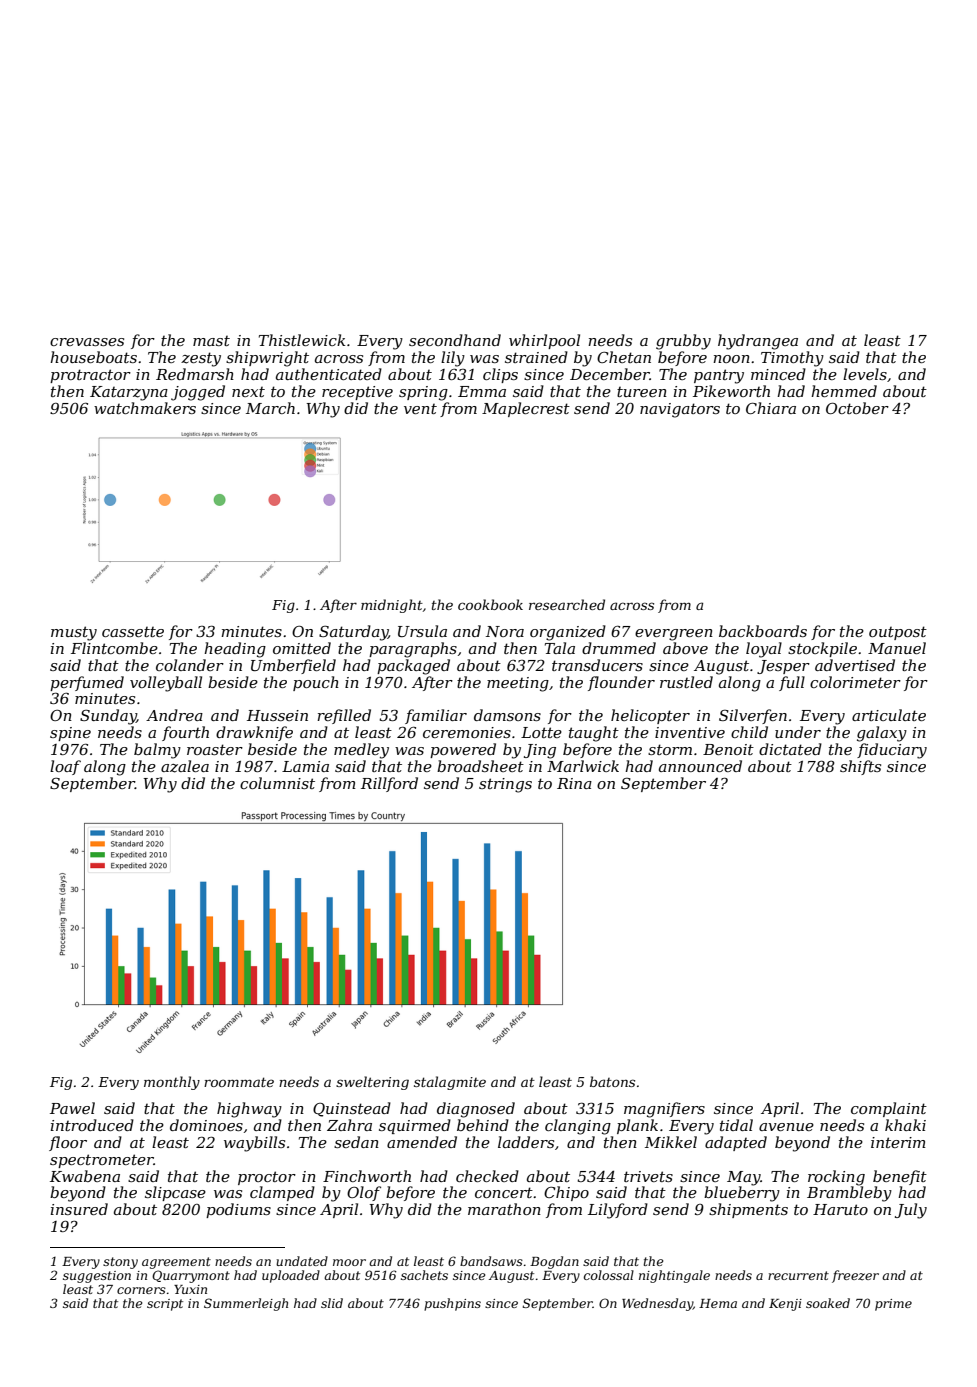  I want to click on musty, so click(74, 633).
